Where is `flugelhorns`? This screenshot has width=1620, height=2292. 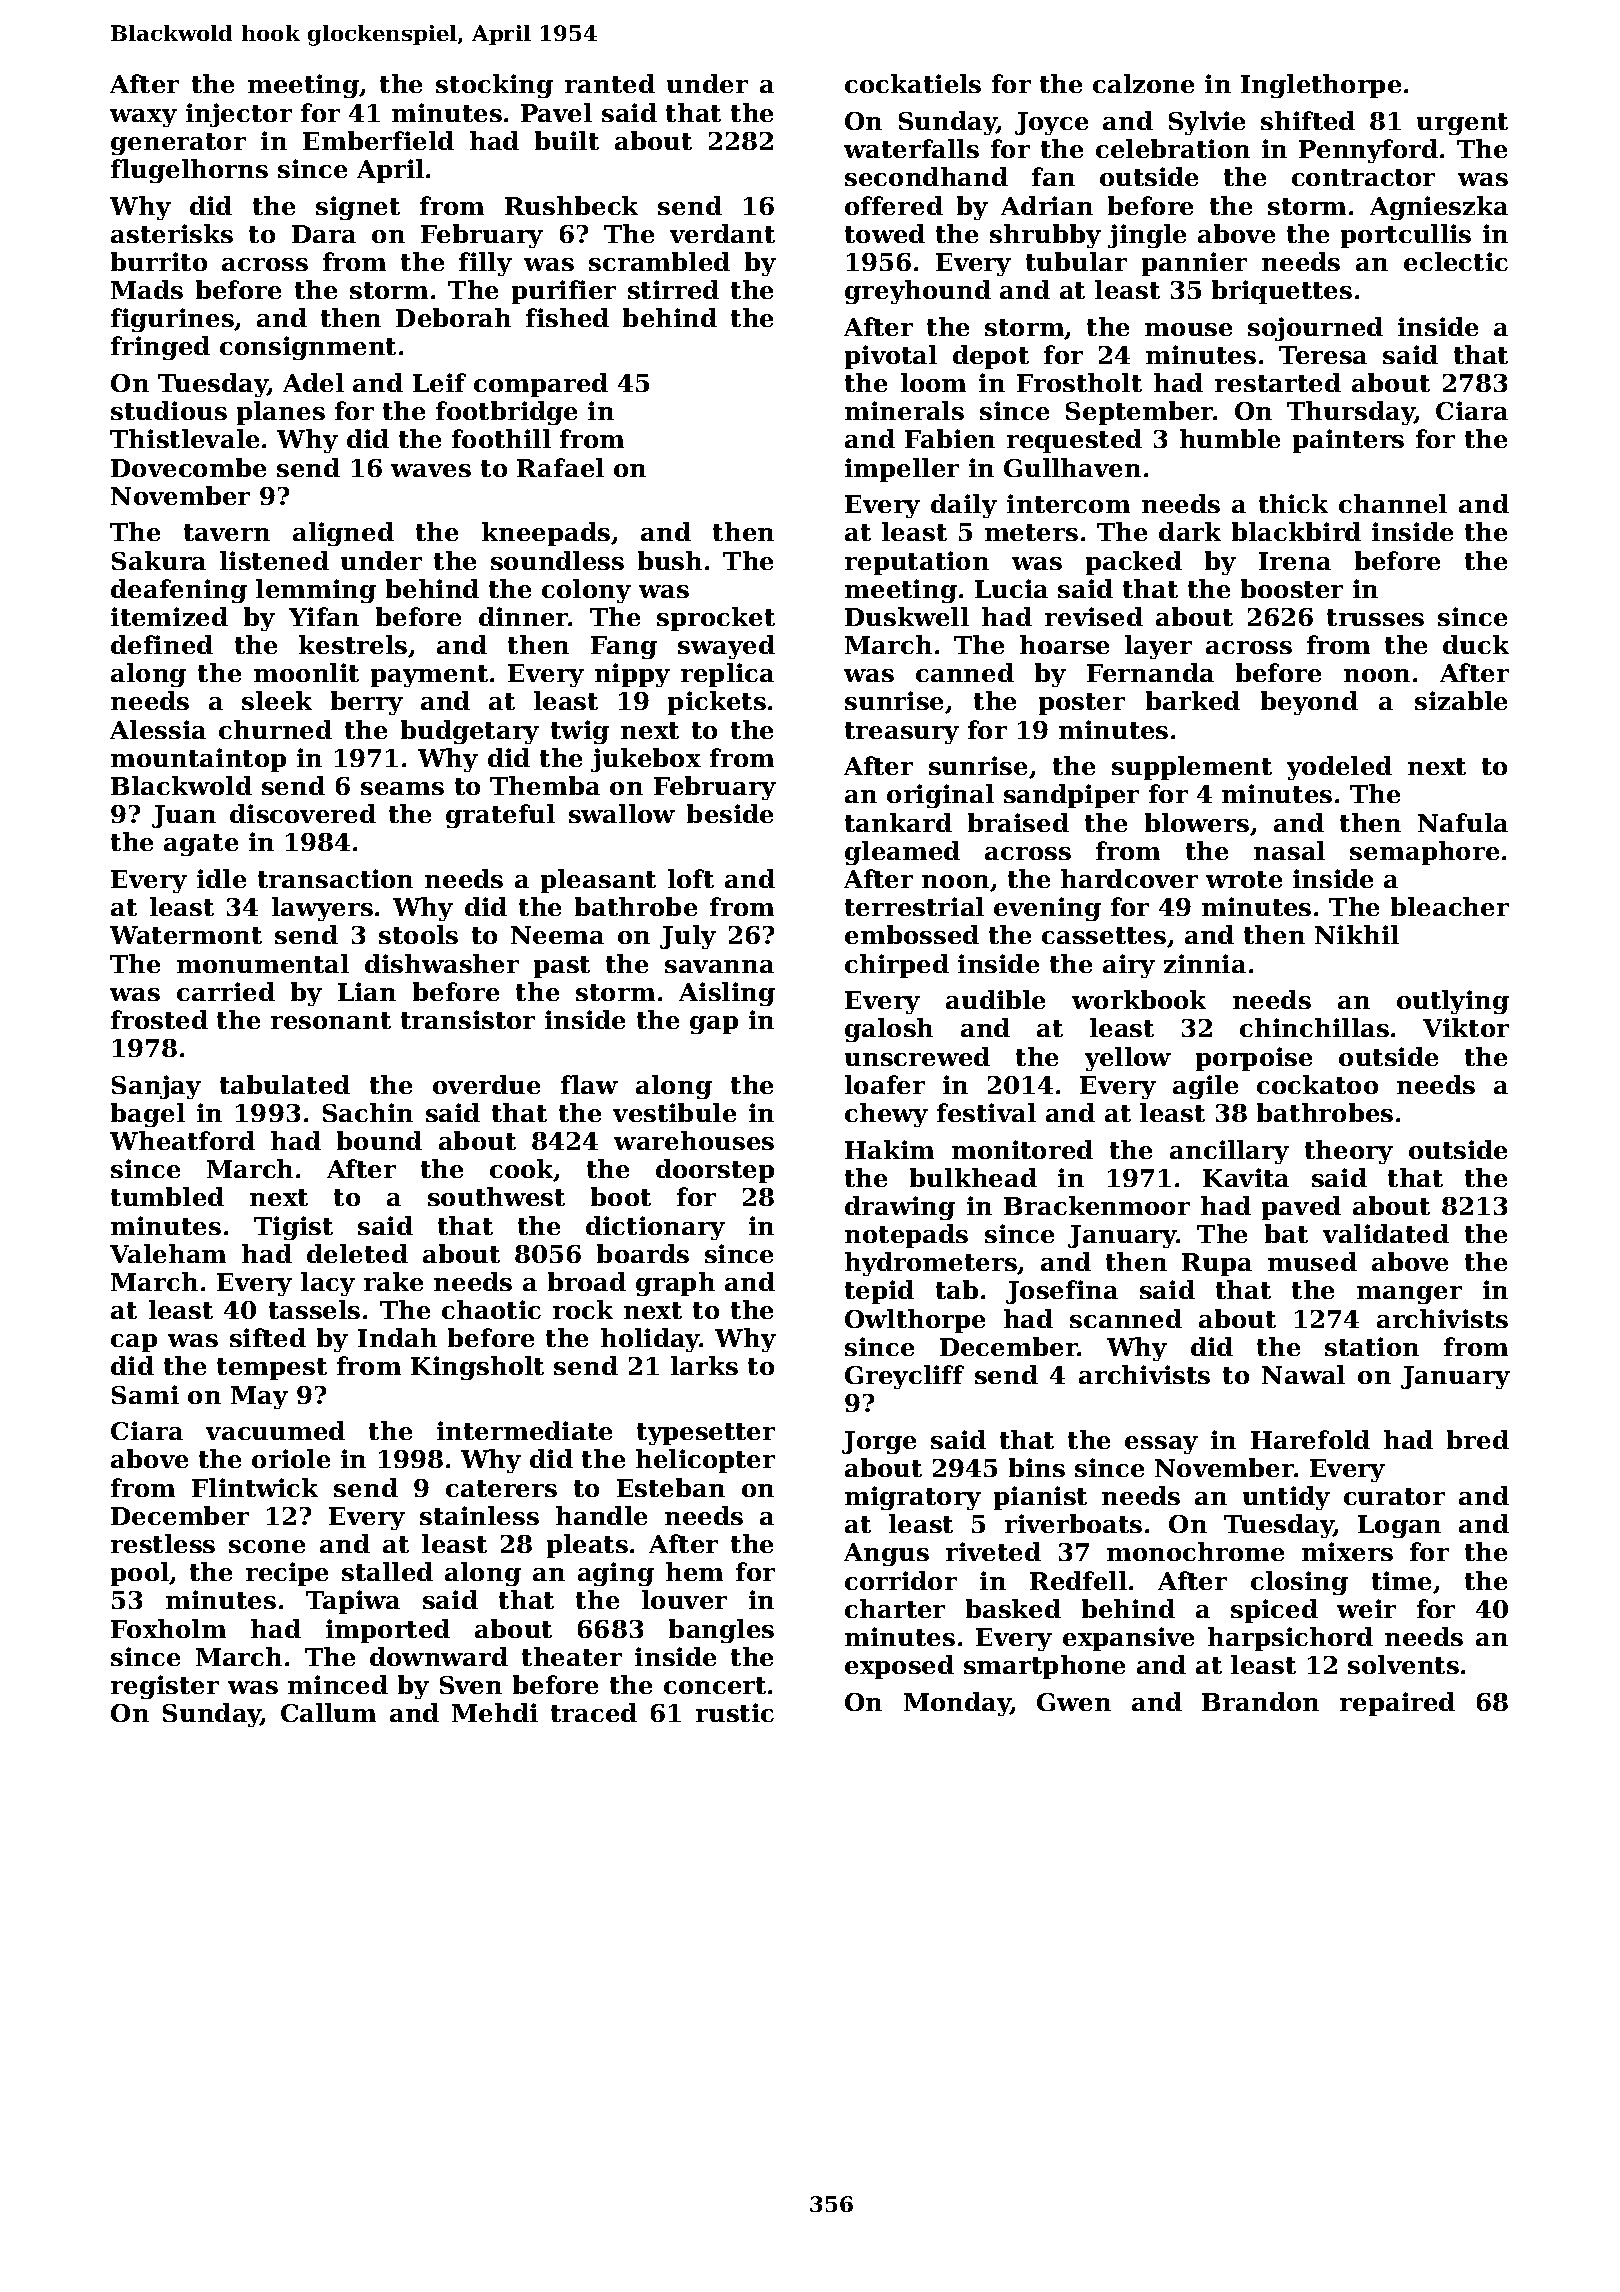
flugelhorns is located at coordinates (189, 171).
